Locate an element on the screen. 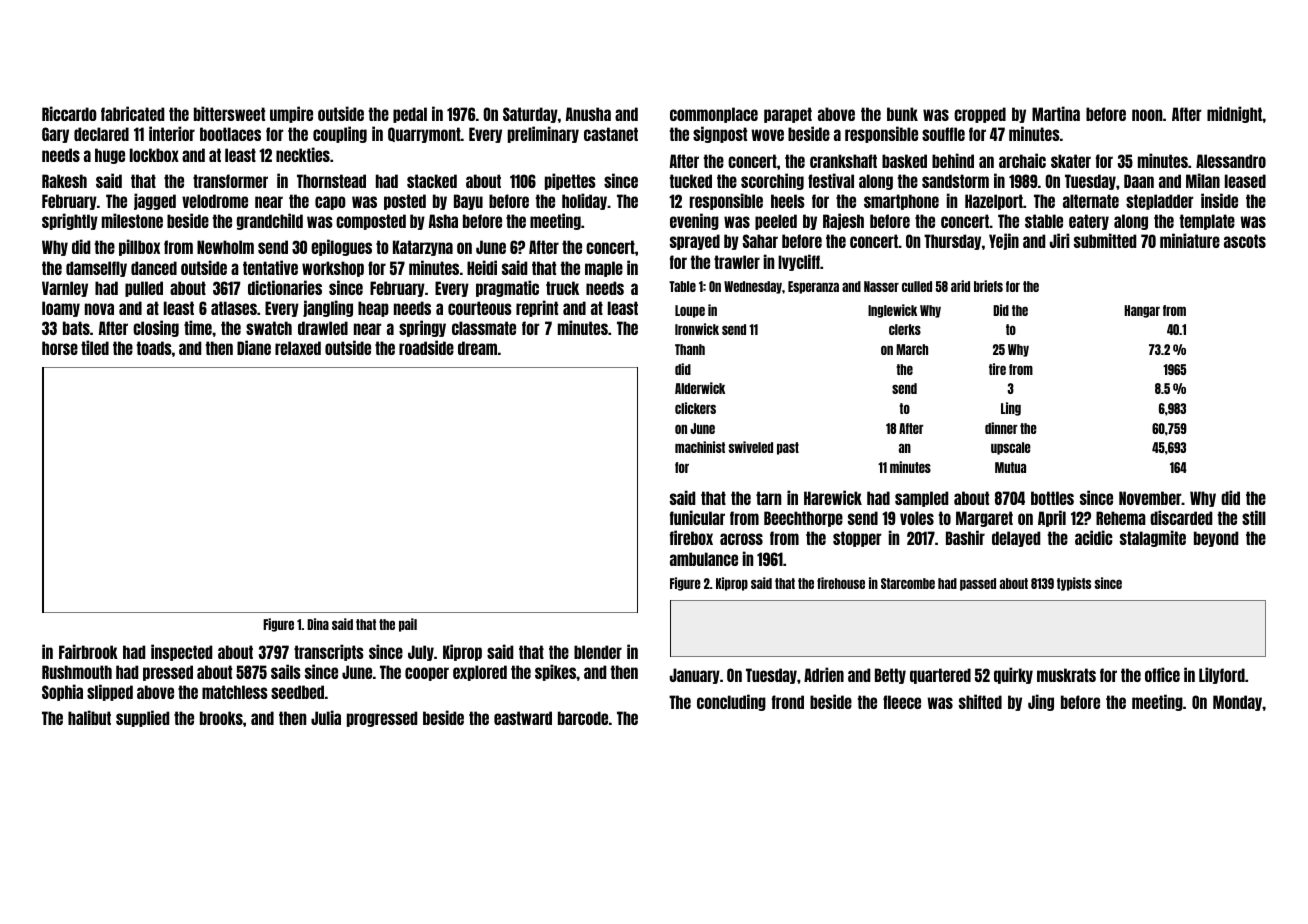  ambulance is located at coordinates (704, 559).
